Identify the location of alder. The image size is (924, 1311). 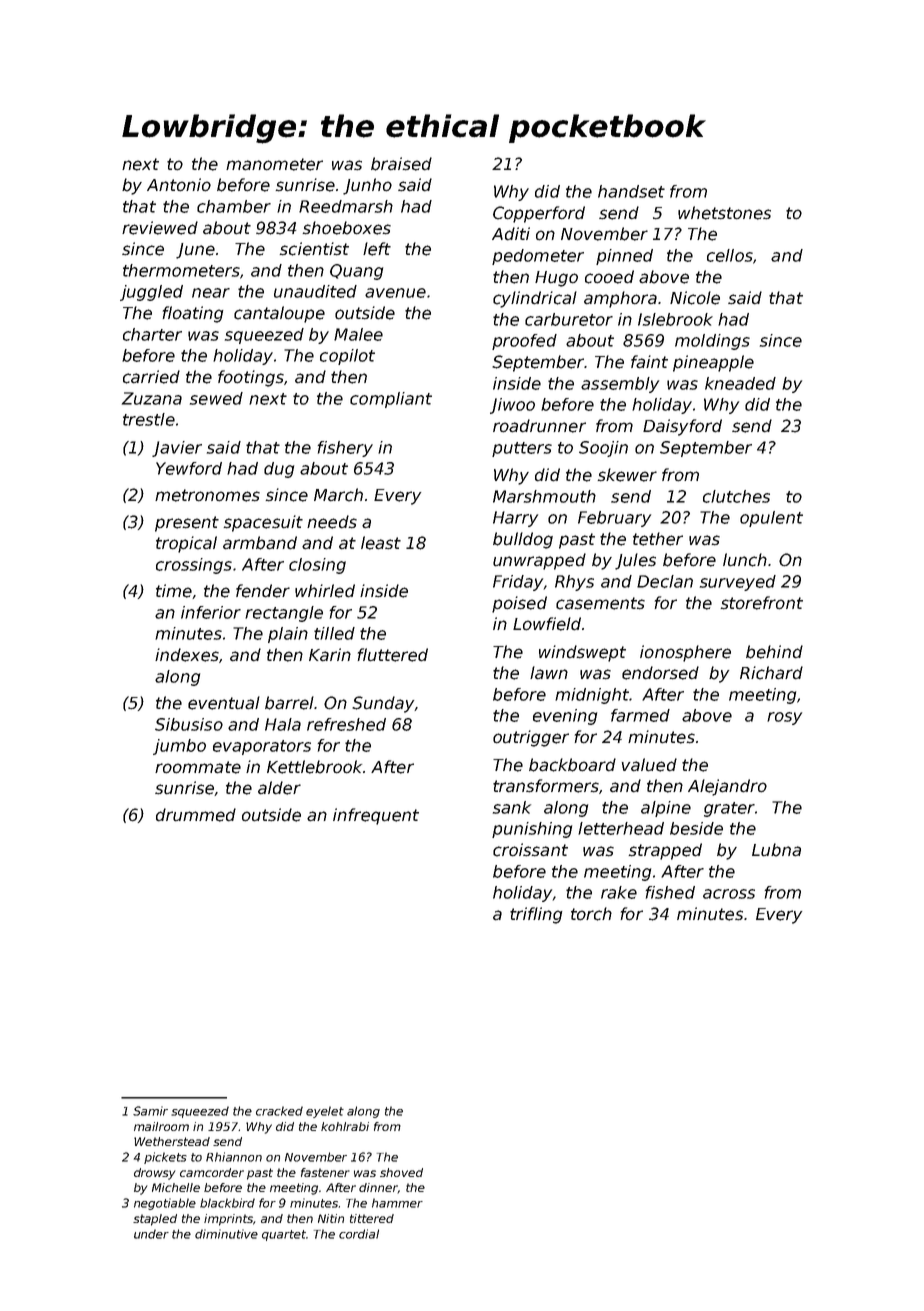
(279, 788).
